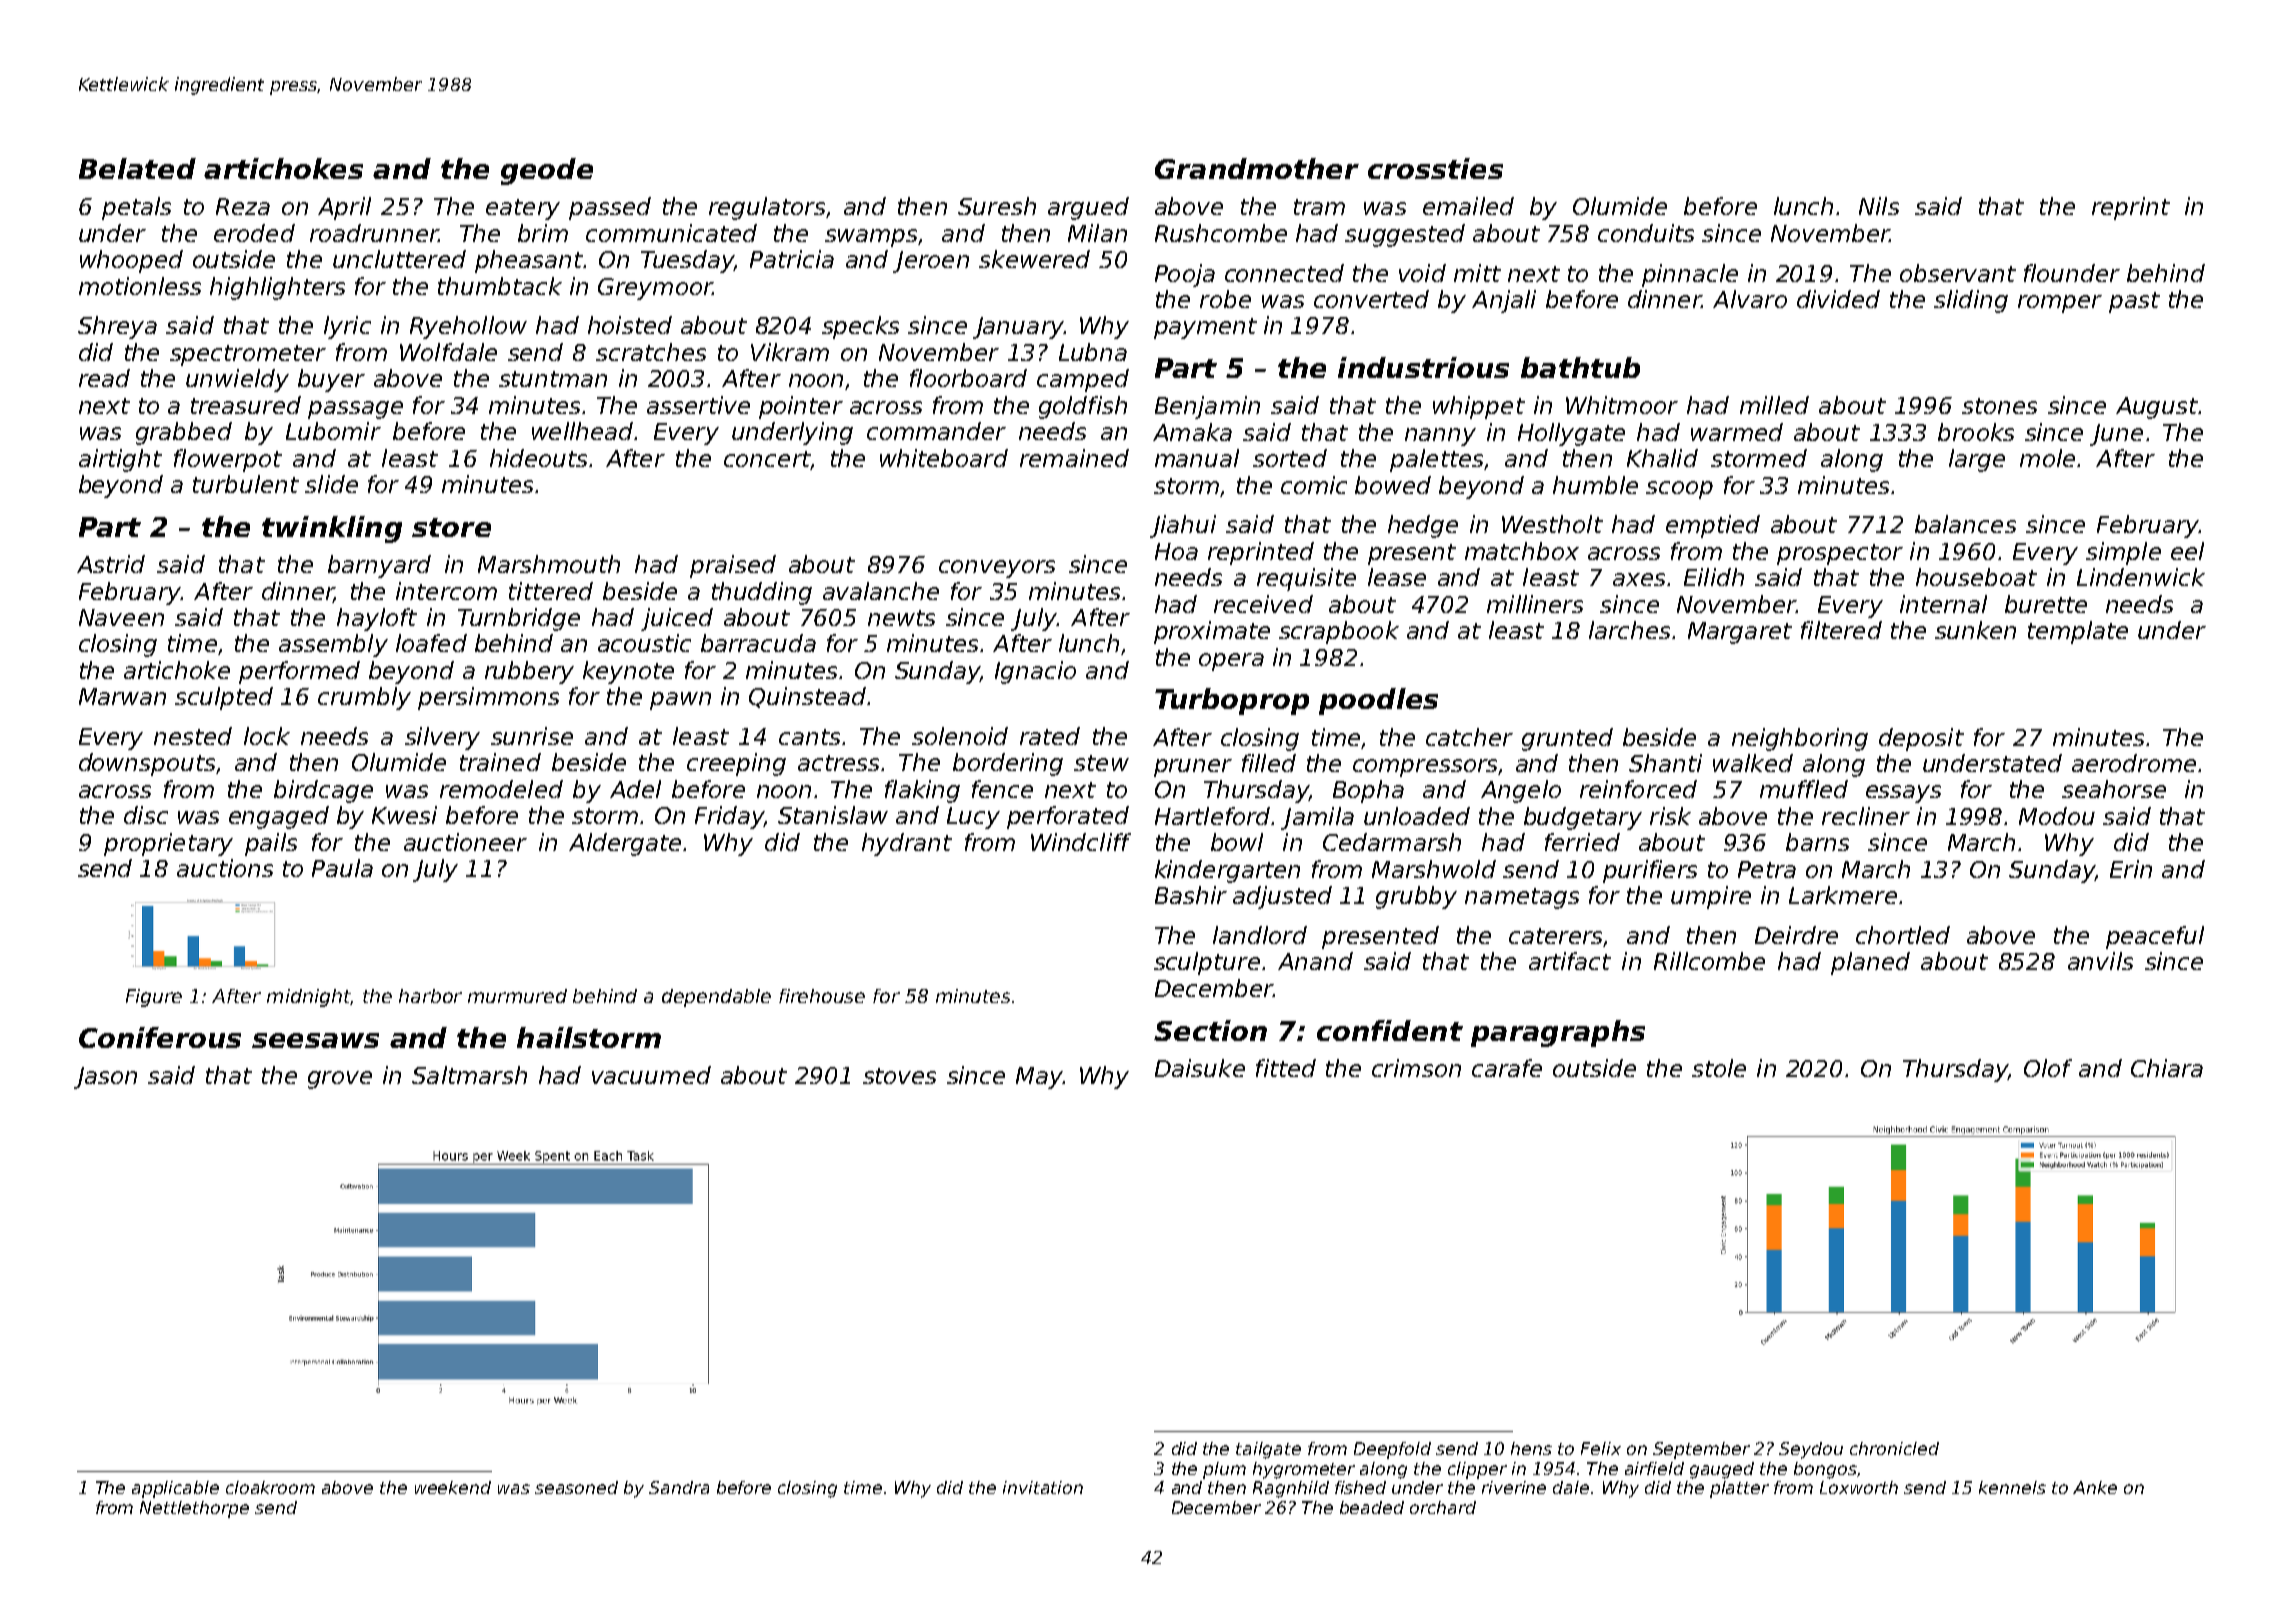 The image size is (2282, 1614). Describe the element at coordinates (651, 352) in the screenshot. I see `scratches` at that location.
